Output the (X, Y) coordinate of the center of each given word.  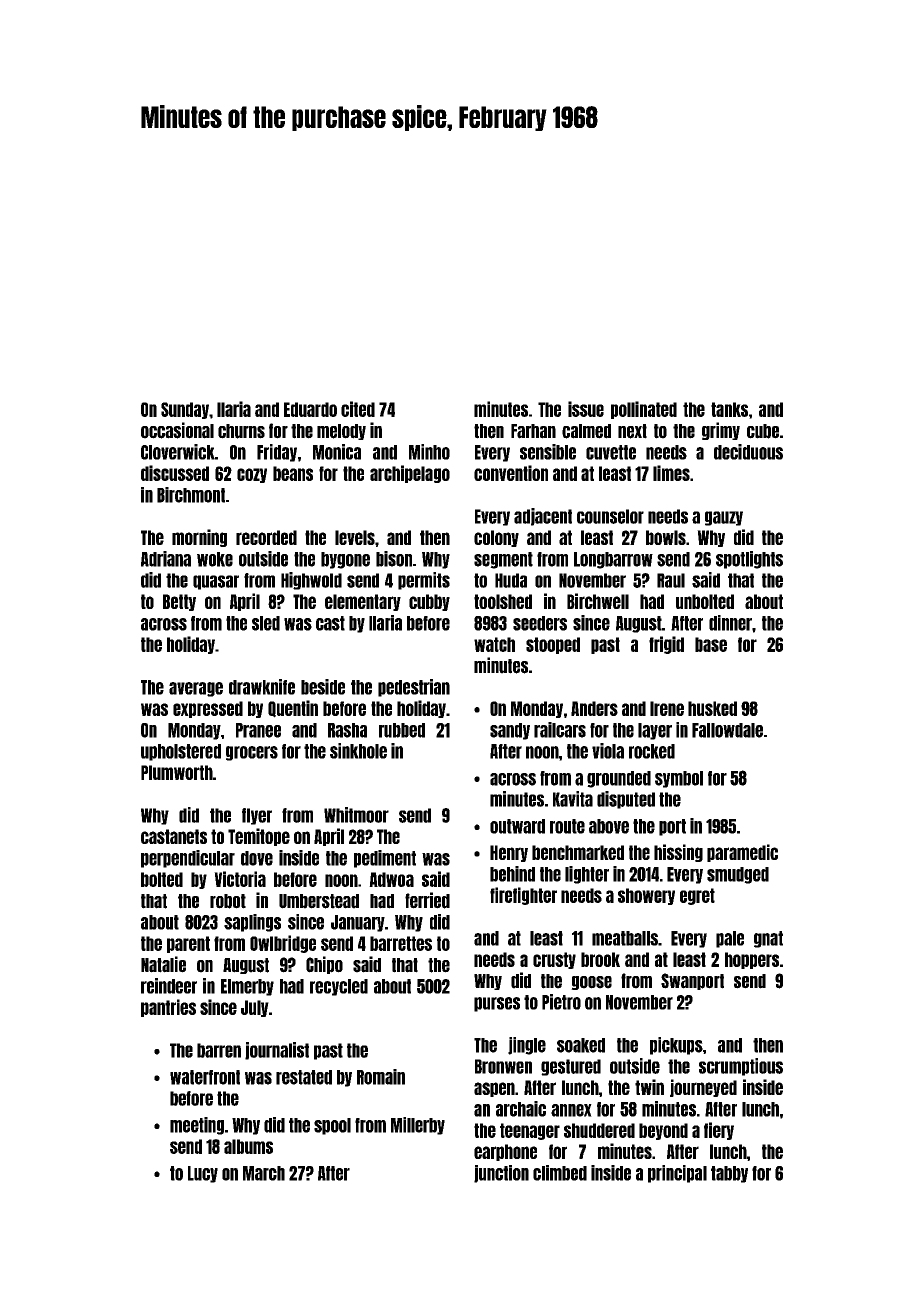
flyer (257, 816)
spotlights (749, 560)
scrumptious (741, 1067)
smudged (738, 875)
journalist (277, 1051)
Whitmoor (356, 815)
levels (355, 537)
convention (511, 473)
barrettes (401, 943)
